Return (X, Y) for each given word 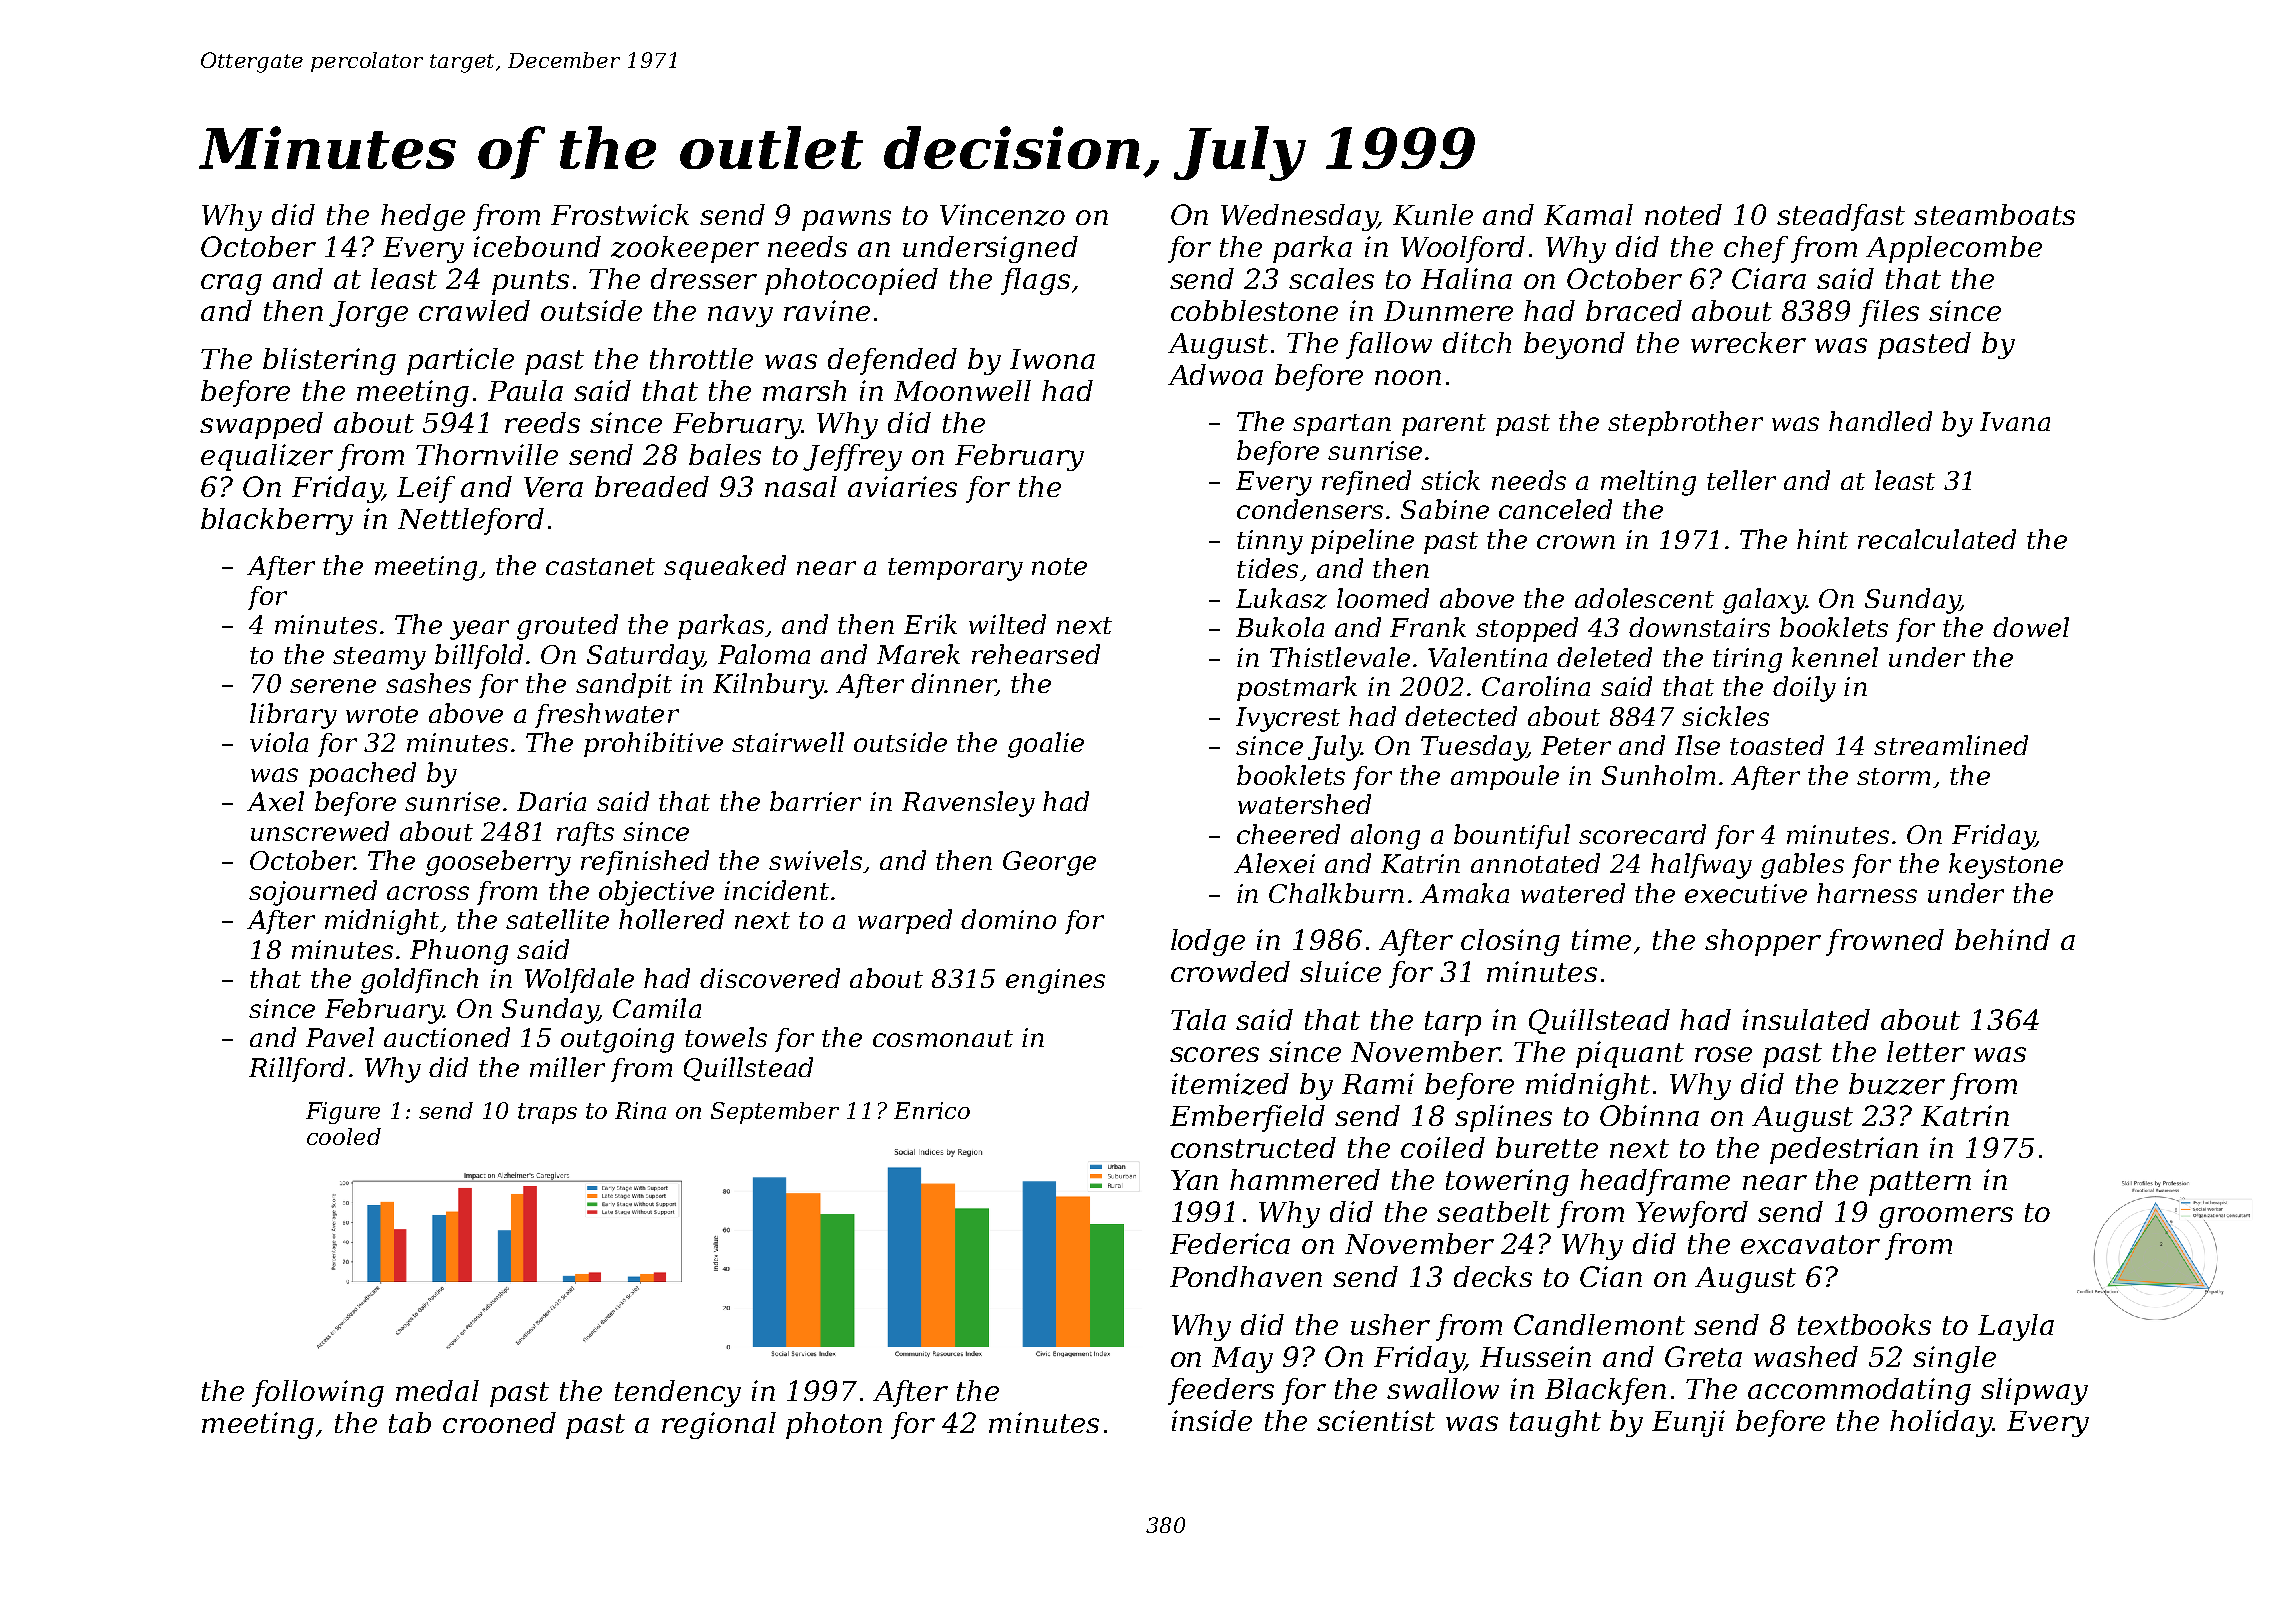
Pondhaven (1246, 1276)
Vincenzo (1002, 215)
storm (1893, 776)
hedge (423, 217)
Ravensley (968, 804)
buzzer (1897, 1084)
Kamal (1588, 214)
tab (410, 1422)
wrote (382, 714)
